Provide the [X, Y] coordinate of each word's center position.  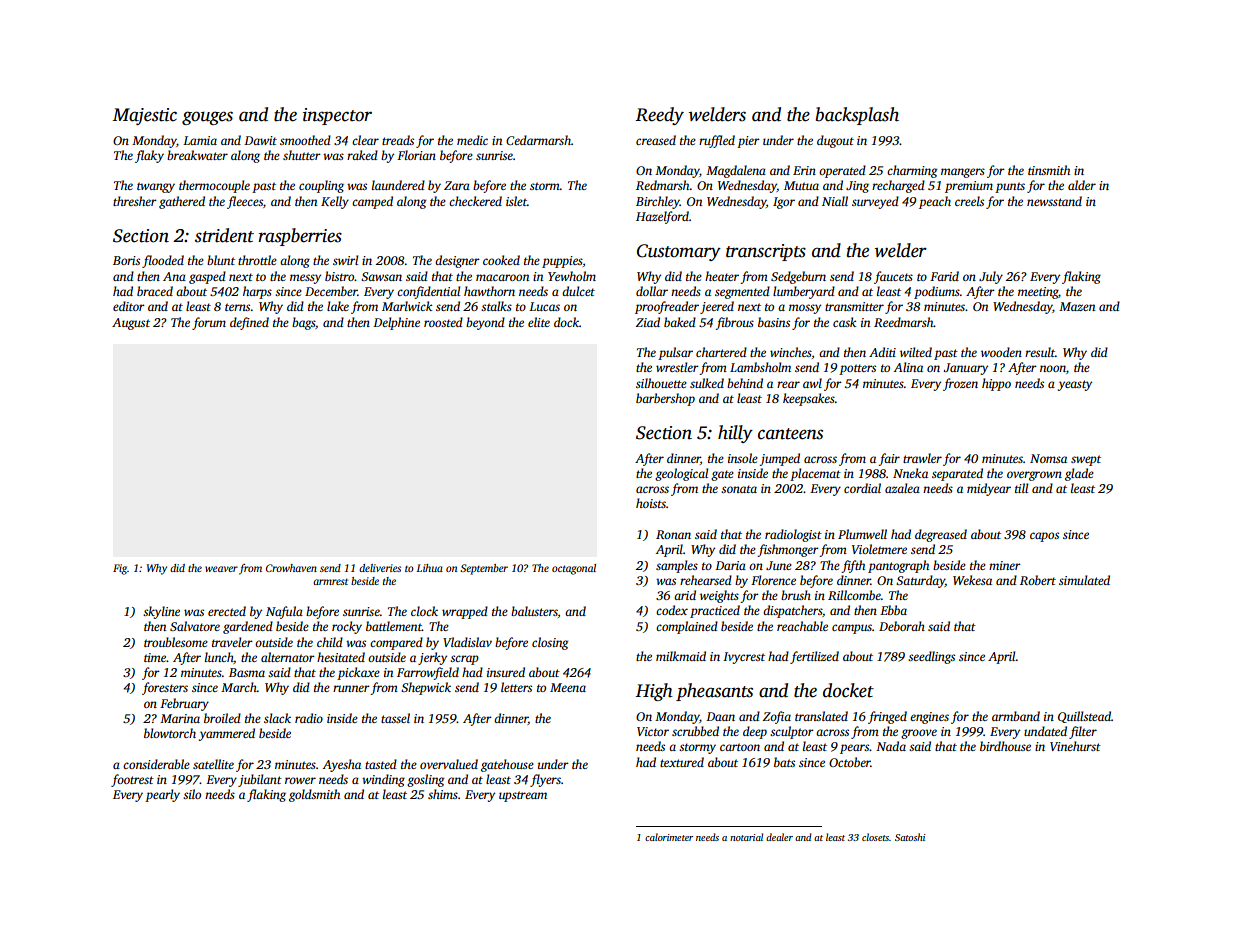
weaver [221, 569]
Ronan [673, 534]
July [991, 277]
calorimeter [669, 837]
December [331, 291]
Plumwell [862, 534]
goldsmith [314, 795]
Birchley [658, 202]
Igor [784, 203]
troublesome [176, 642]
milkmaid [681, 656]
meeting [1038, 293]
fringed [887, 717]
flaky [149, 156]
